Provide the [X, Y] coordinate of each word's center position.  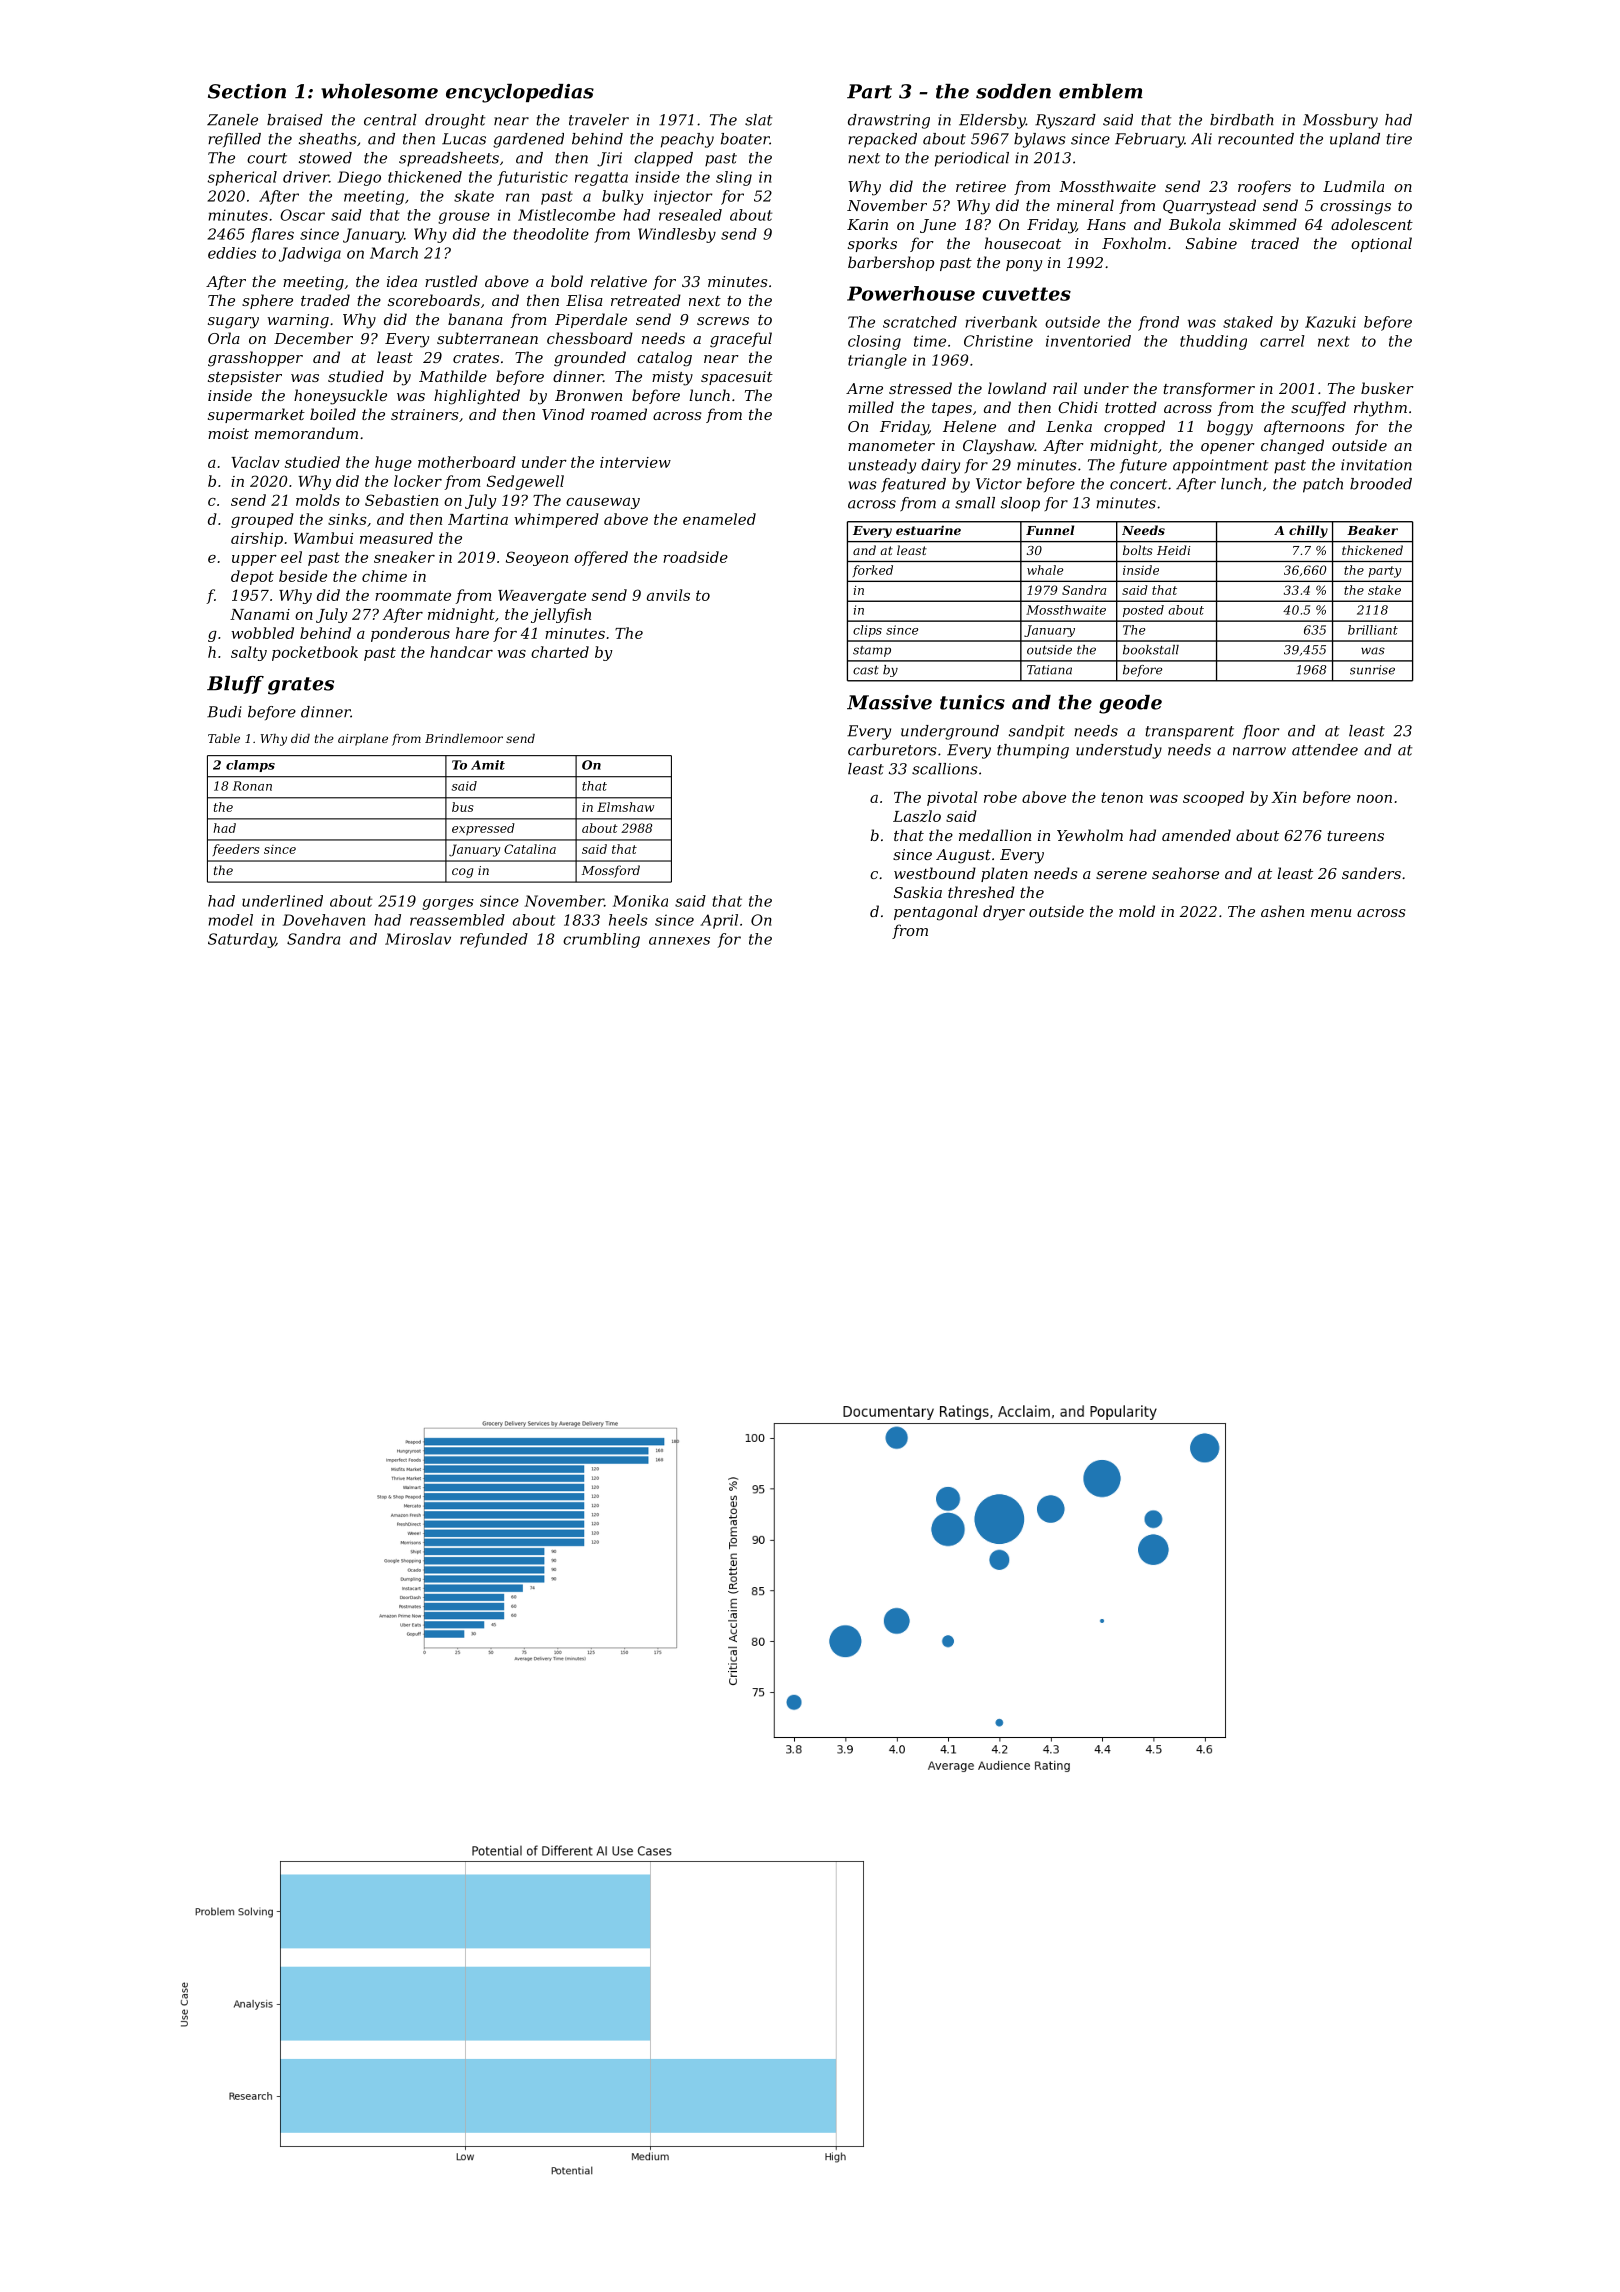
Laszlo [917, 816]
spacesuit [737, 378]
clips [867, 631]
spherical [242, 178]
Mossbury [1340, 121]
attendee [1325, 750]
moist [228, 433]
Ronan [252, 786]
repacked [882, 140]
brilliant [1373, 630]
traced [1275, 243]
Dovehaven [324, 920]
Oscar [302, 215]
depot [252, 577]
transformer [1209, 389]
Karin [867, 224]
